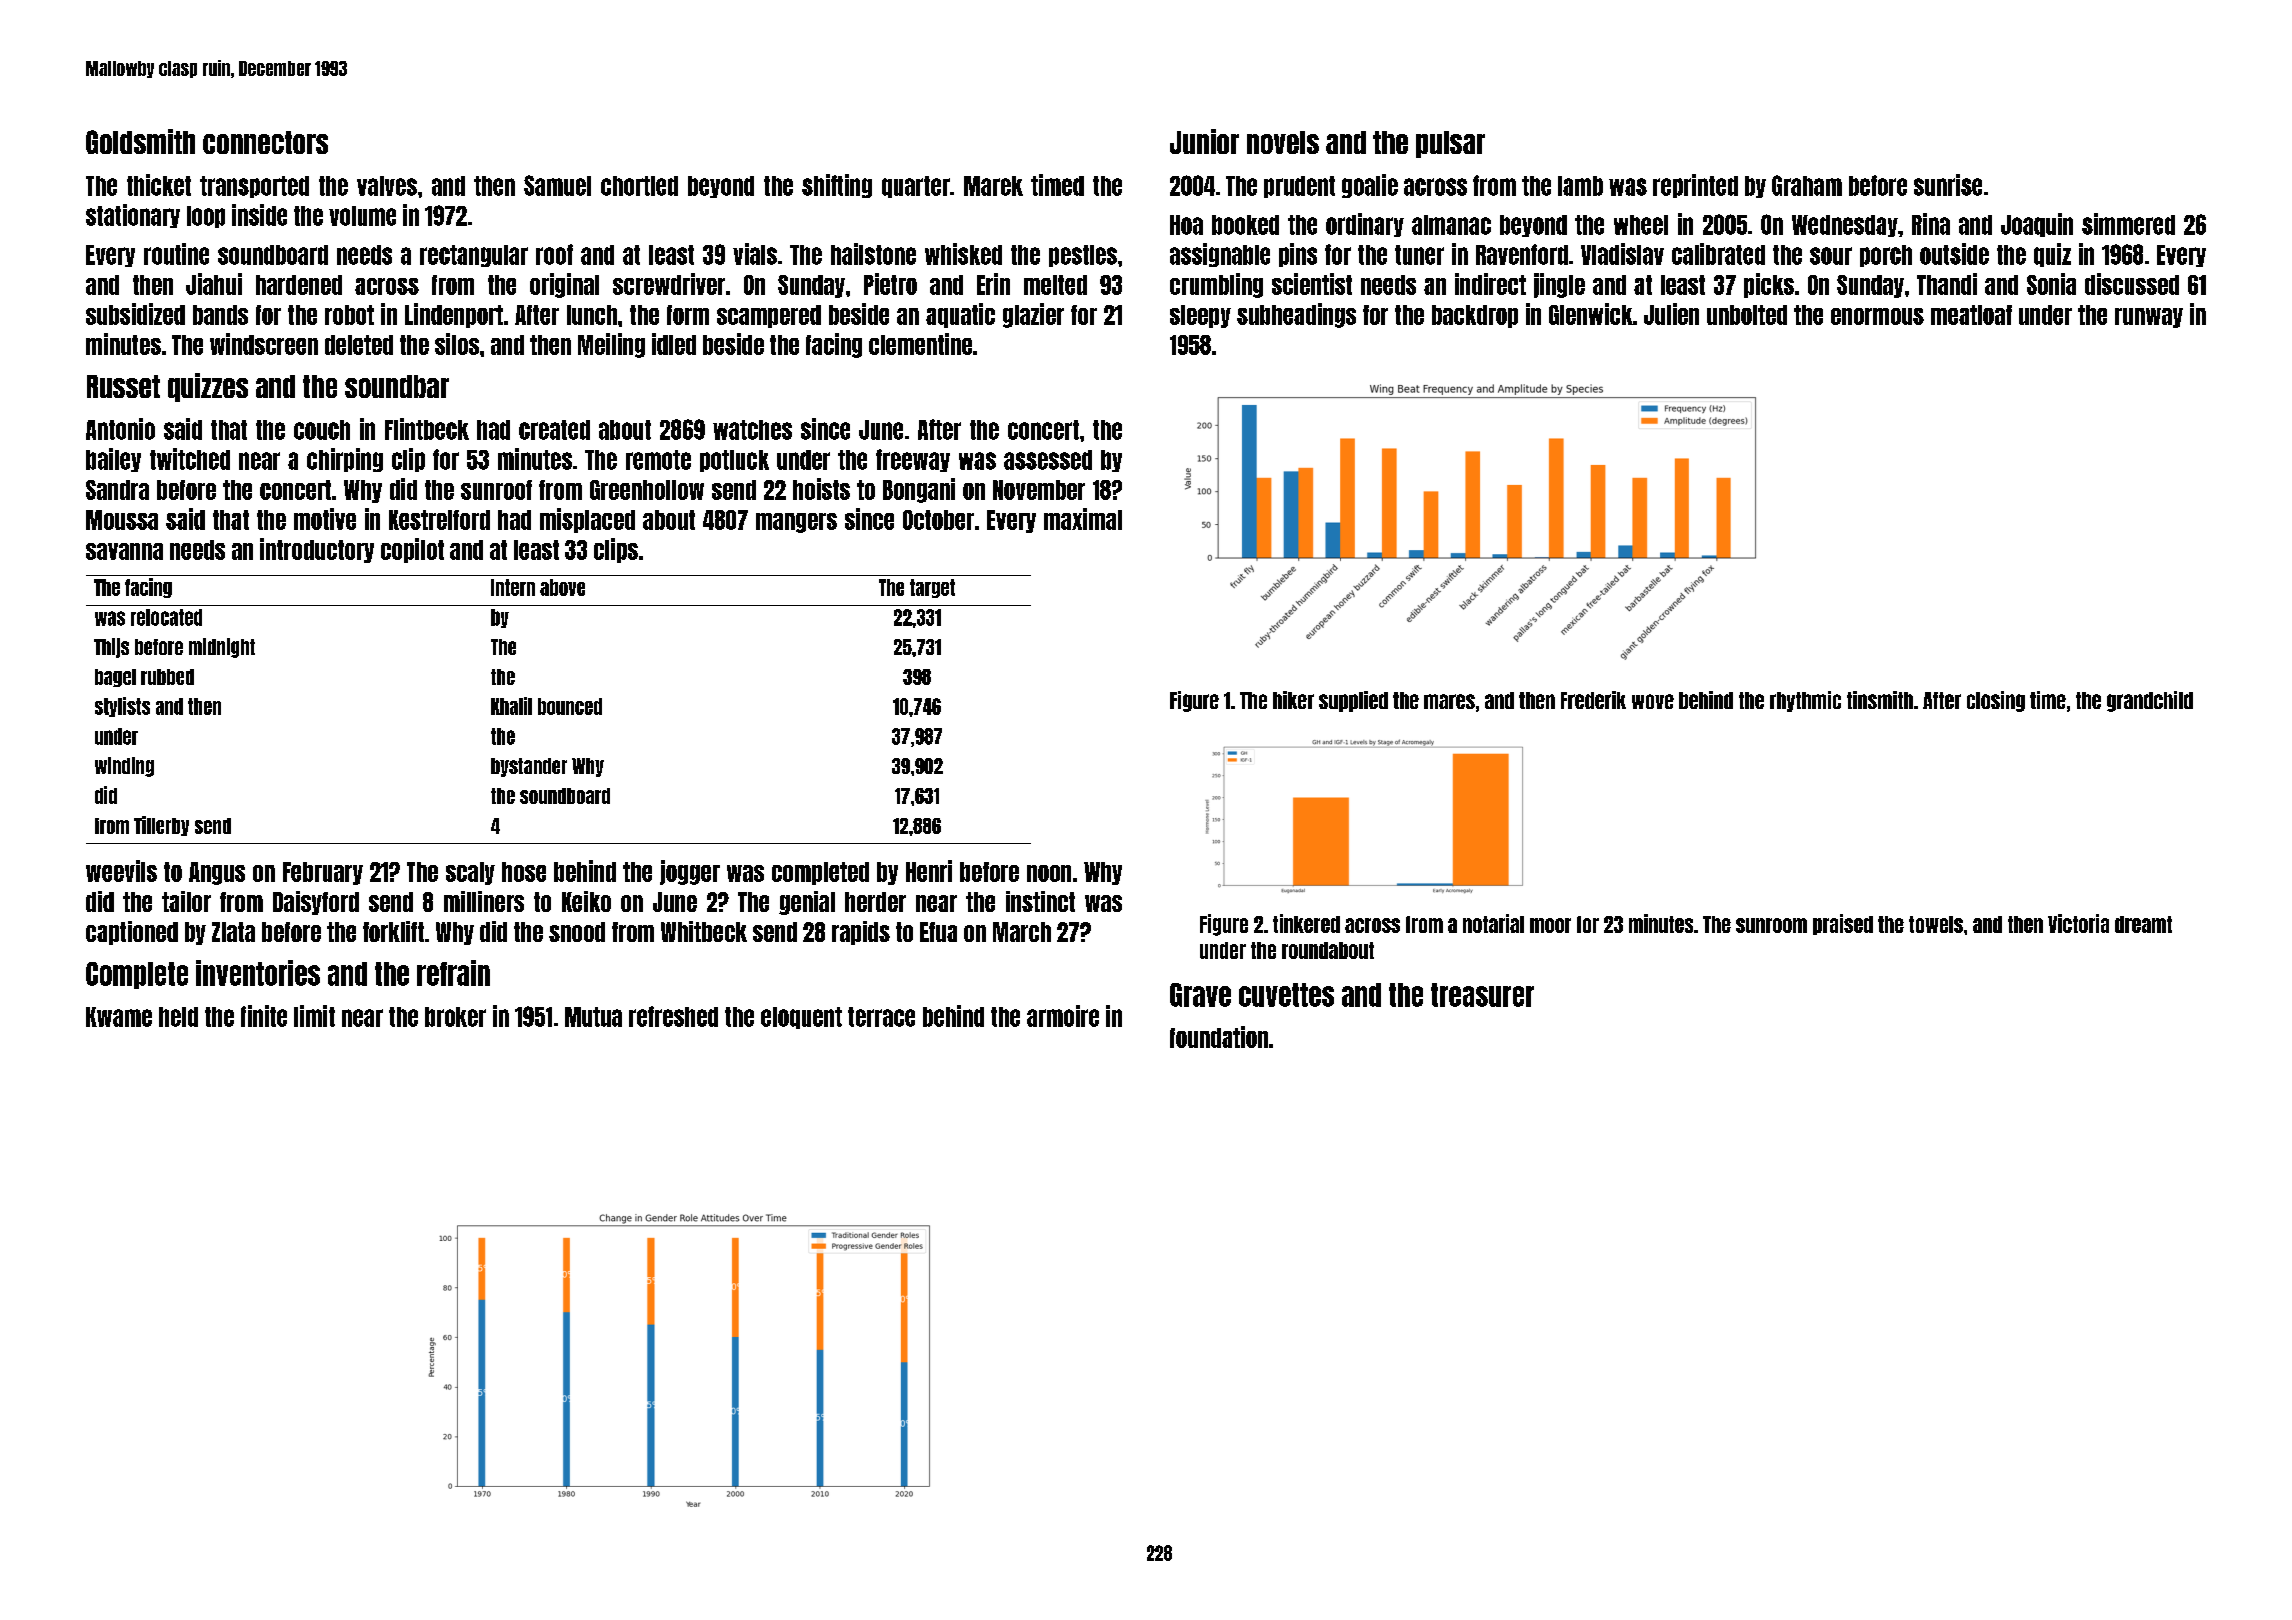 The height and width of the screenshot is (1620, 2292). Describe the element at coordinates (119, 1017) in the screenshot. I see `Kwame` at that location.
